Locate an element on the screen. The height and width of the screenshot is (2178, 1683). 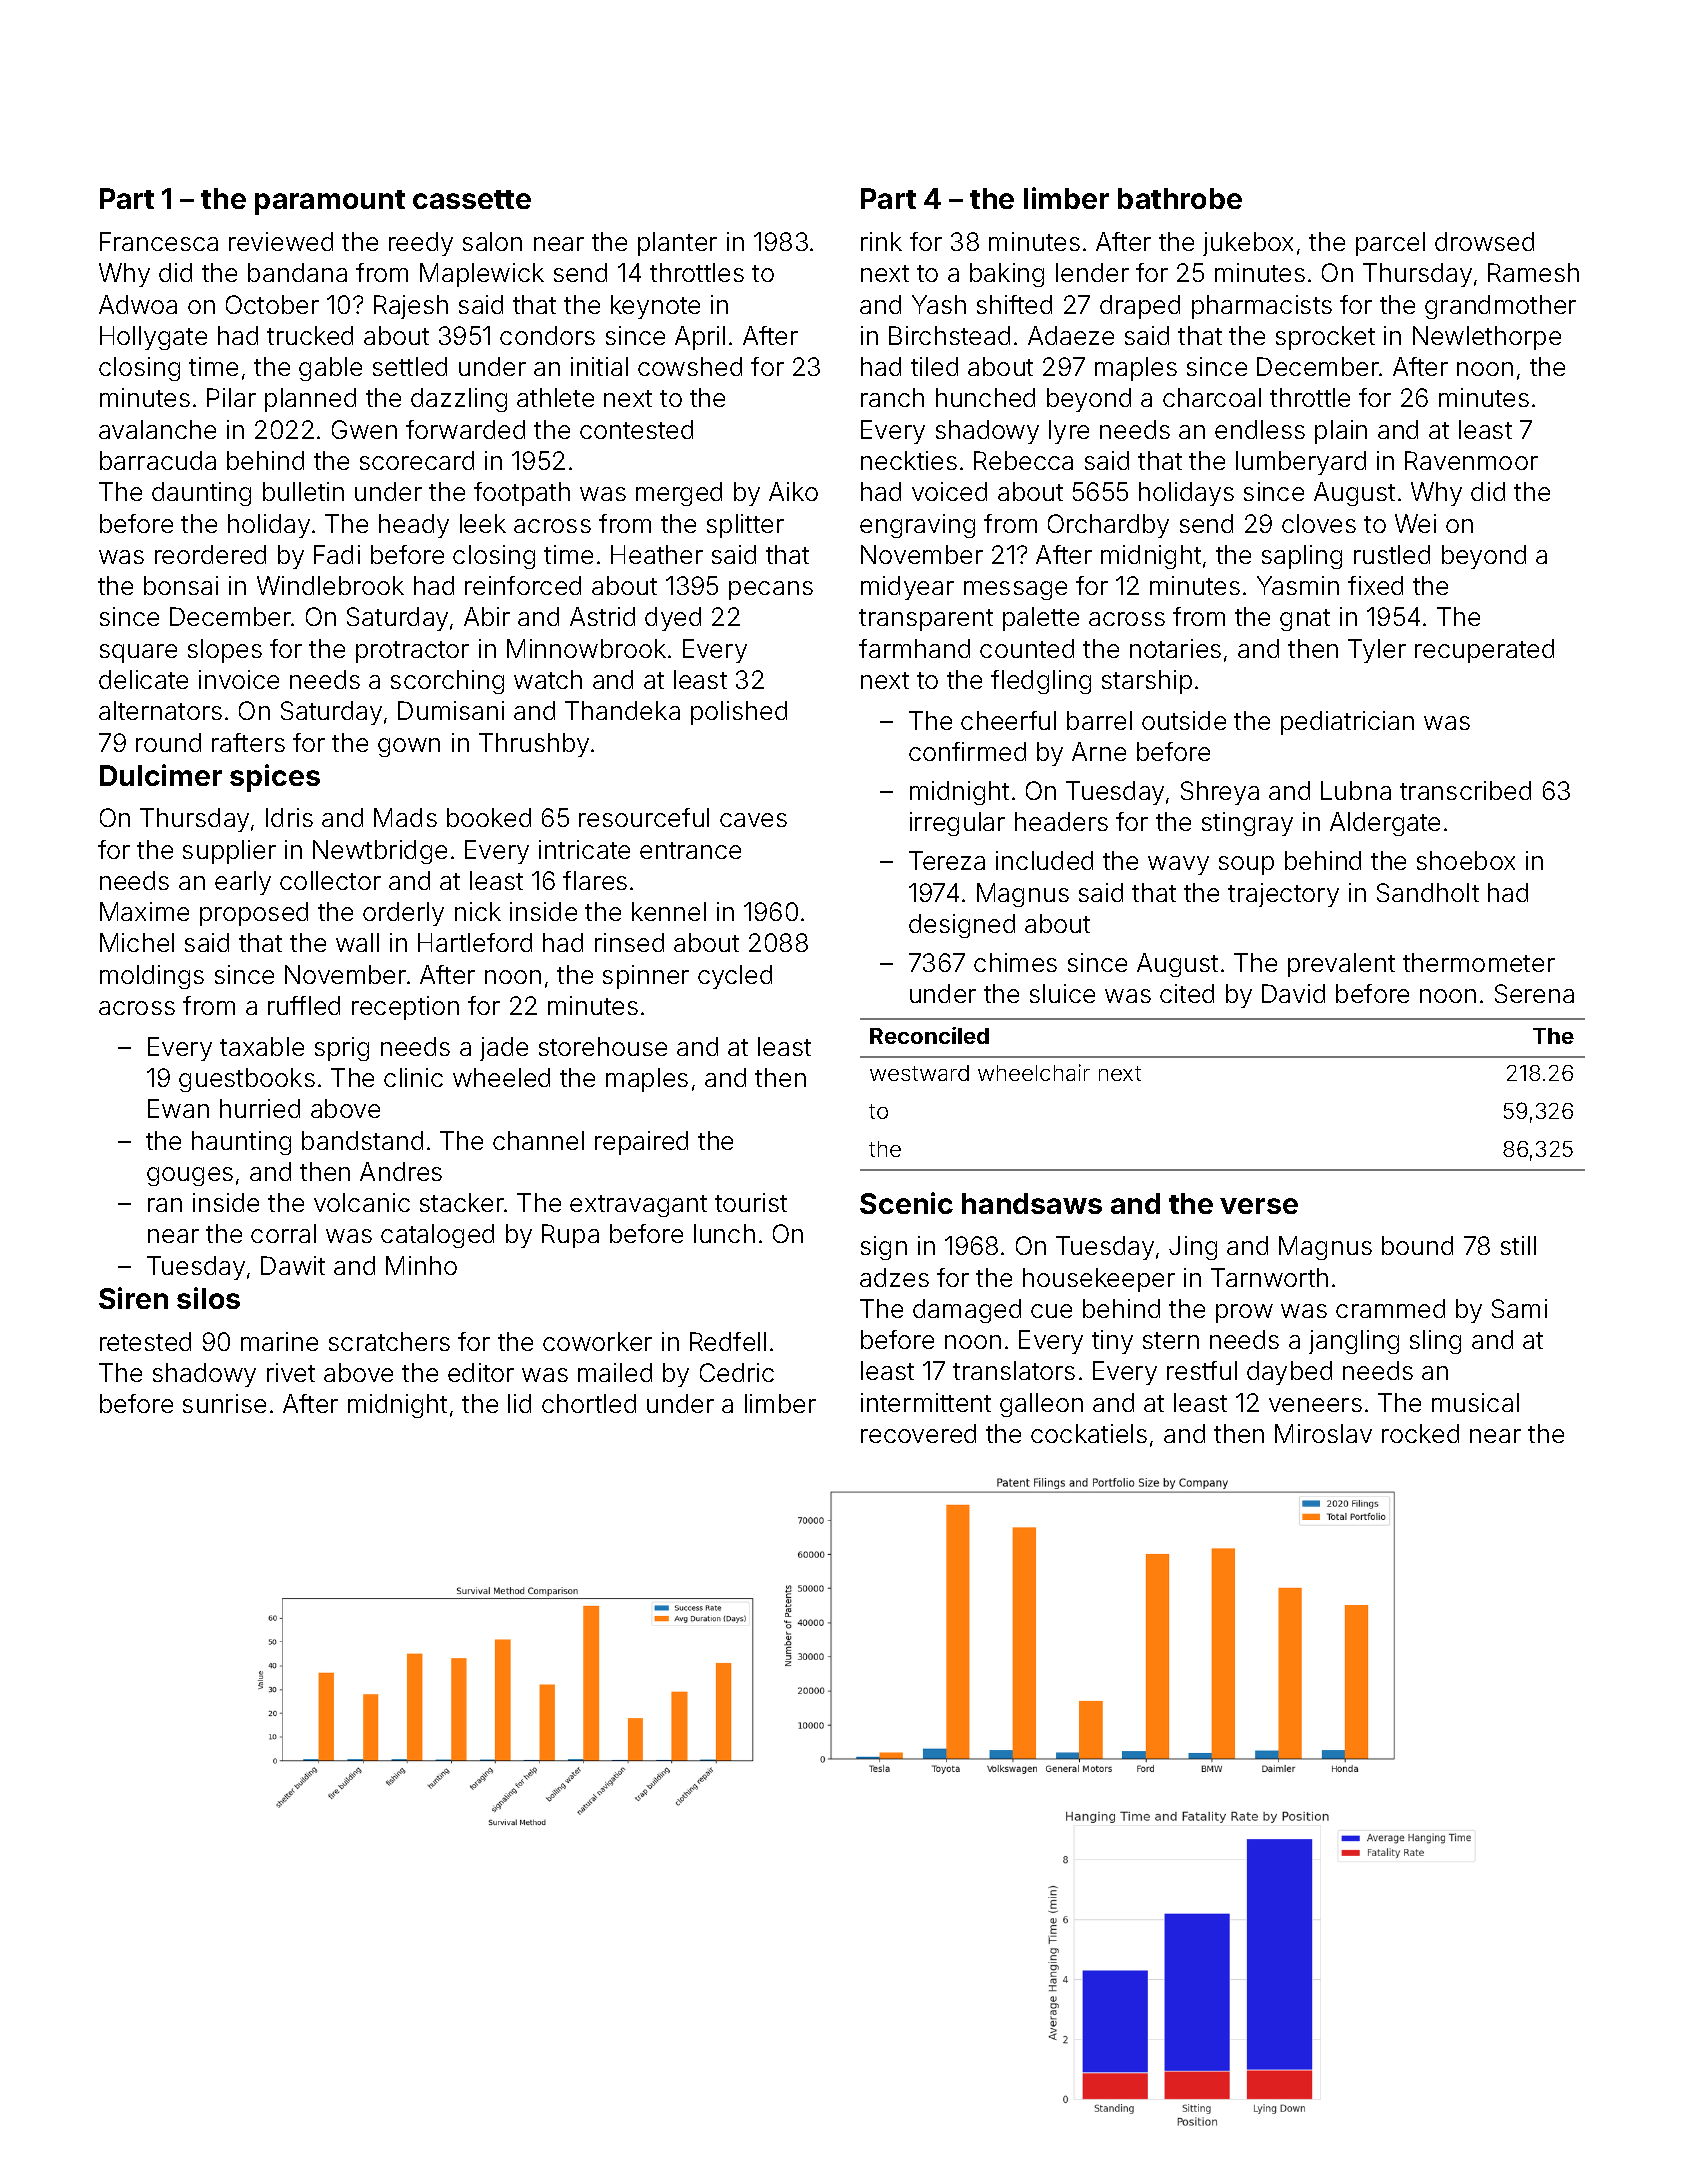
clinic is located at coordinates (413, 1077).
